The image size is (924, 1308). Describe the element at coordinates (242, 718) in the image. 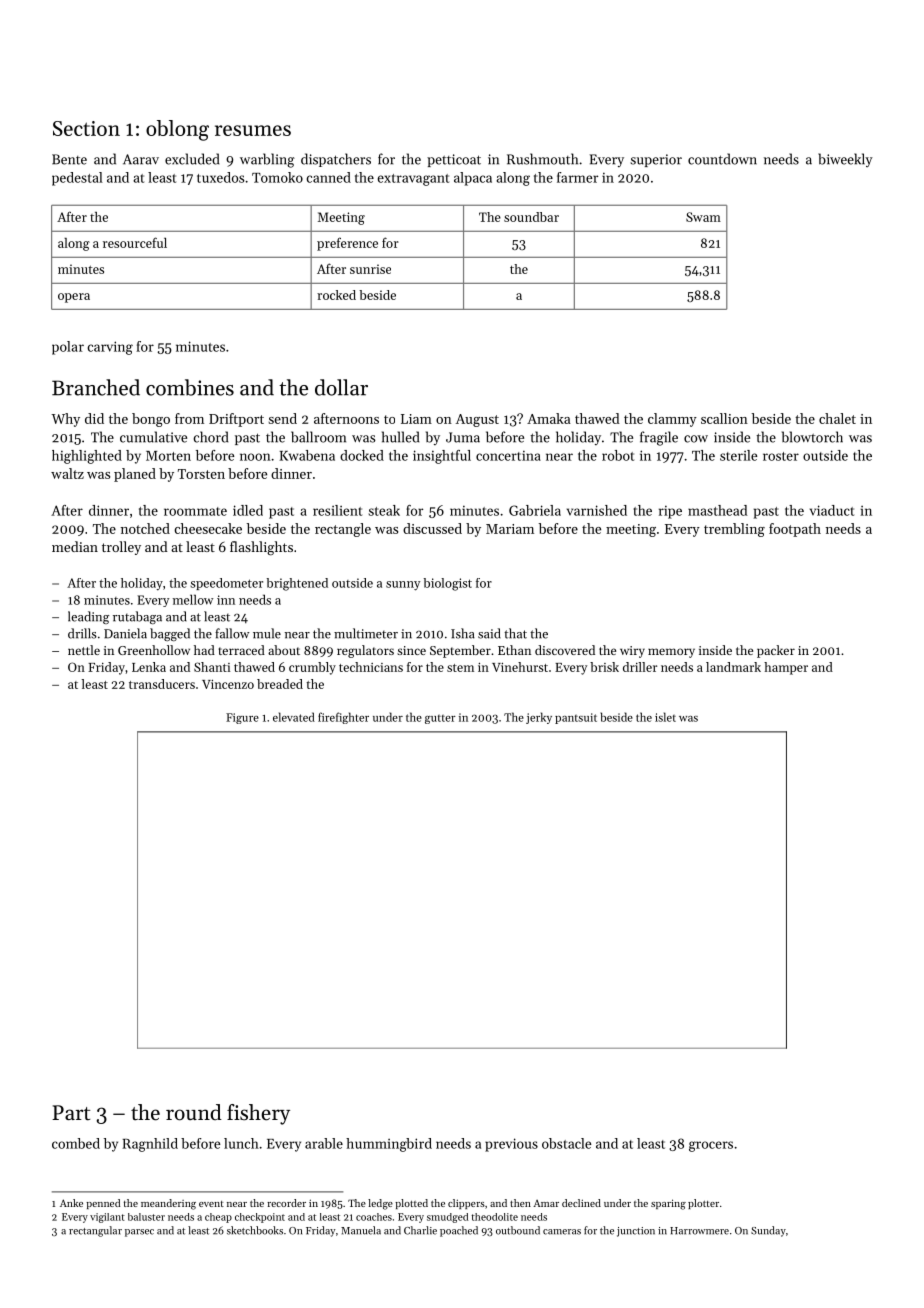

I see `Figure` at that location.
